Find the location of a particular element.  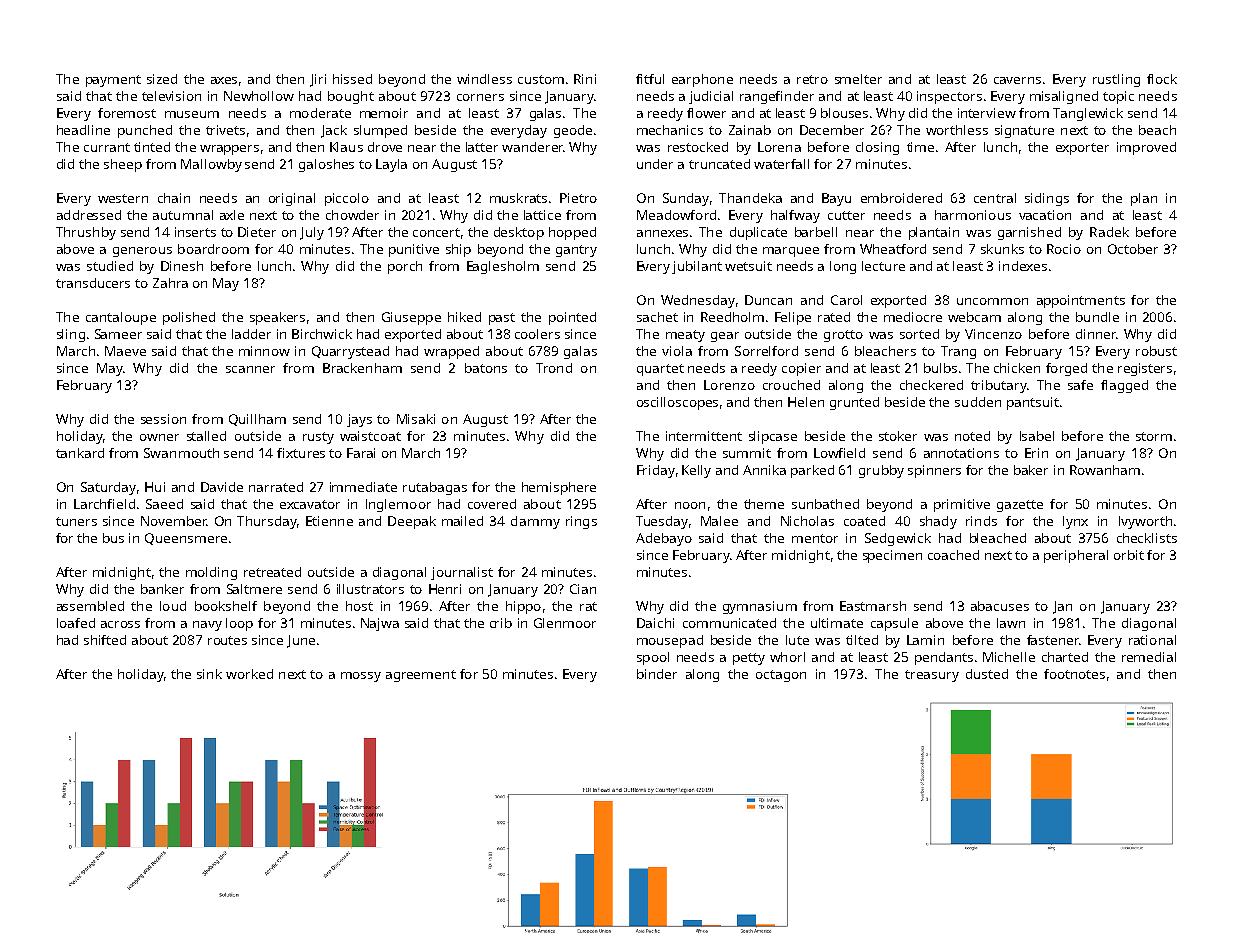

banker is located at coordinates (162, 589).
